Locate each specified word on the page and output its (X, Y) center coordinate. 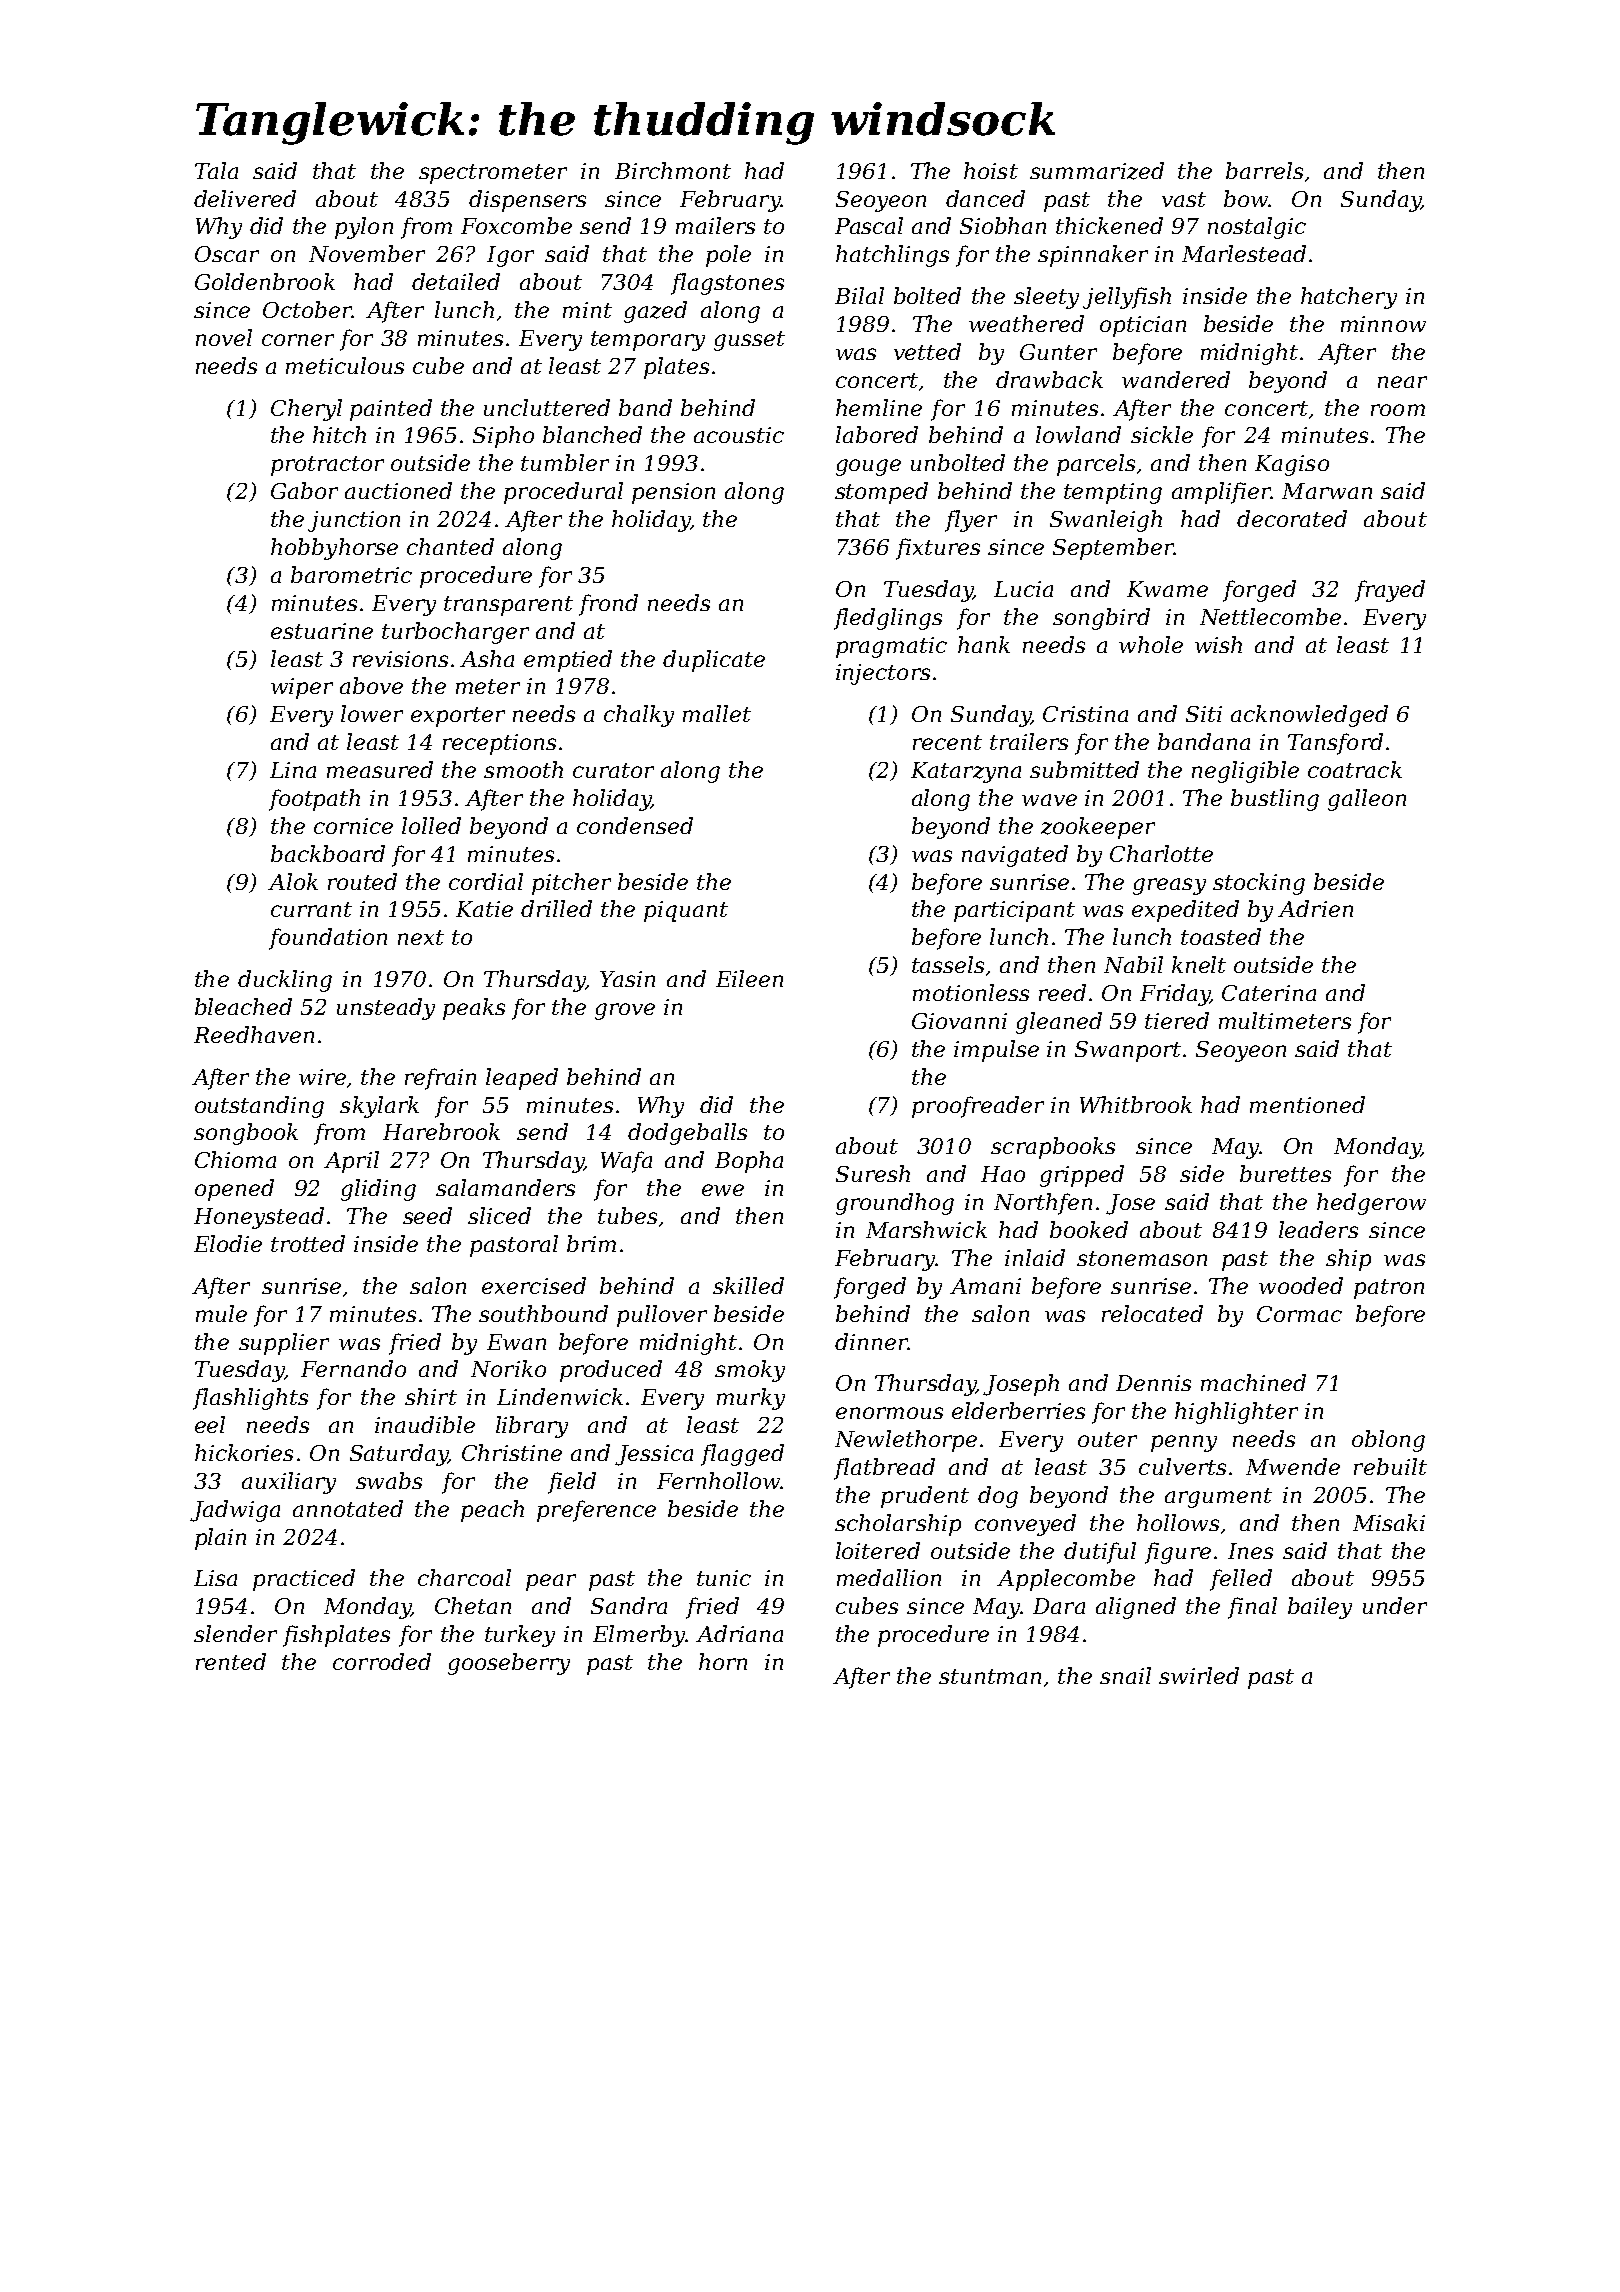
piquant (686, 911)
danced (985, 198)
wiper (302, 688)
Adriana (739, 1633)
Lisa (215, 1578)
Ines (1250, 1551)
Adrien (1315, 908)
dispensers (527, 201)
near (1402, 382)
